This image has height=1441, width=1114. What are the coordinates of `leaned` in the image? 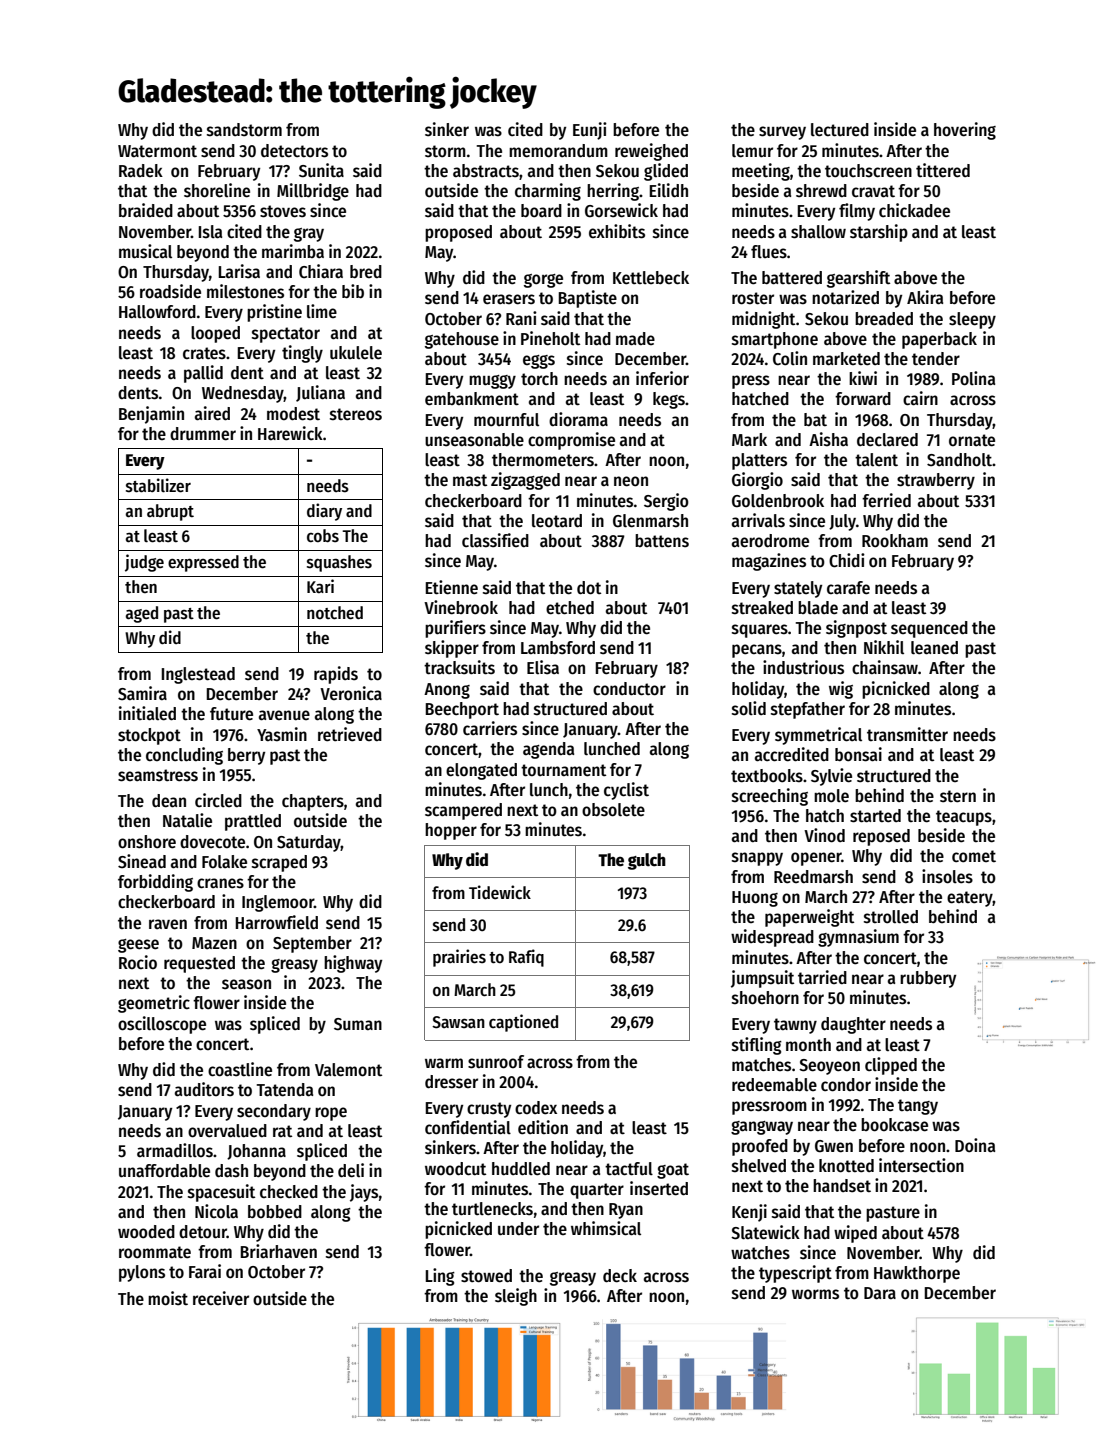 It's located at (934, 648).
